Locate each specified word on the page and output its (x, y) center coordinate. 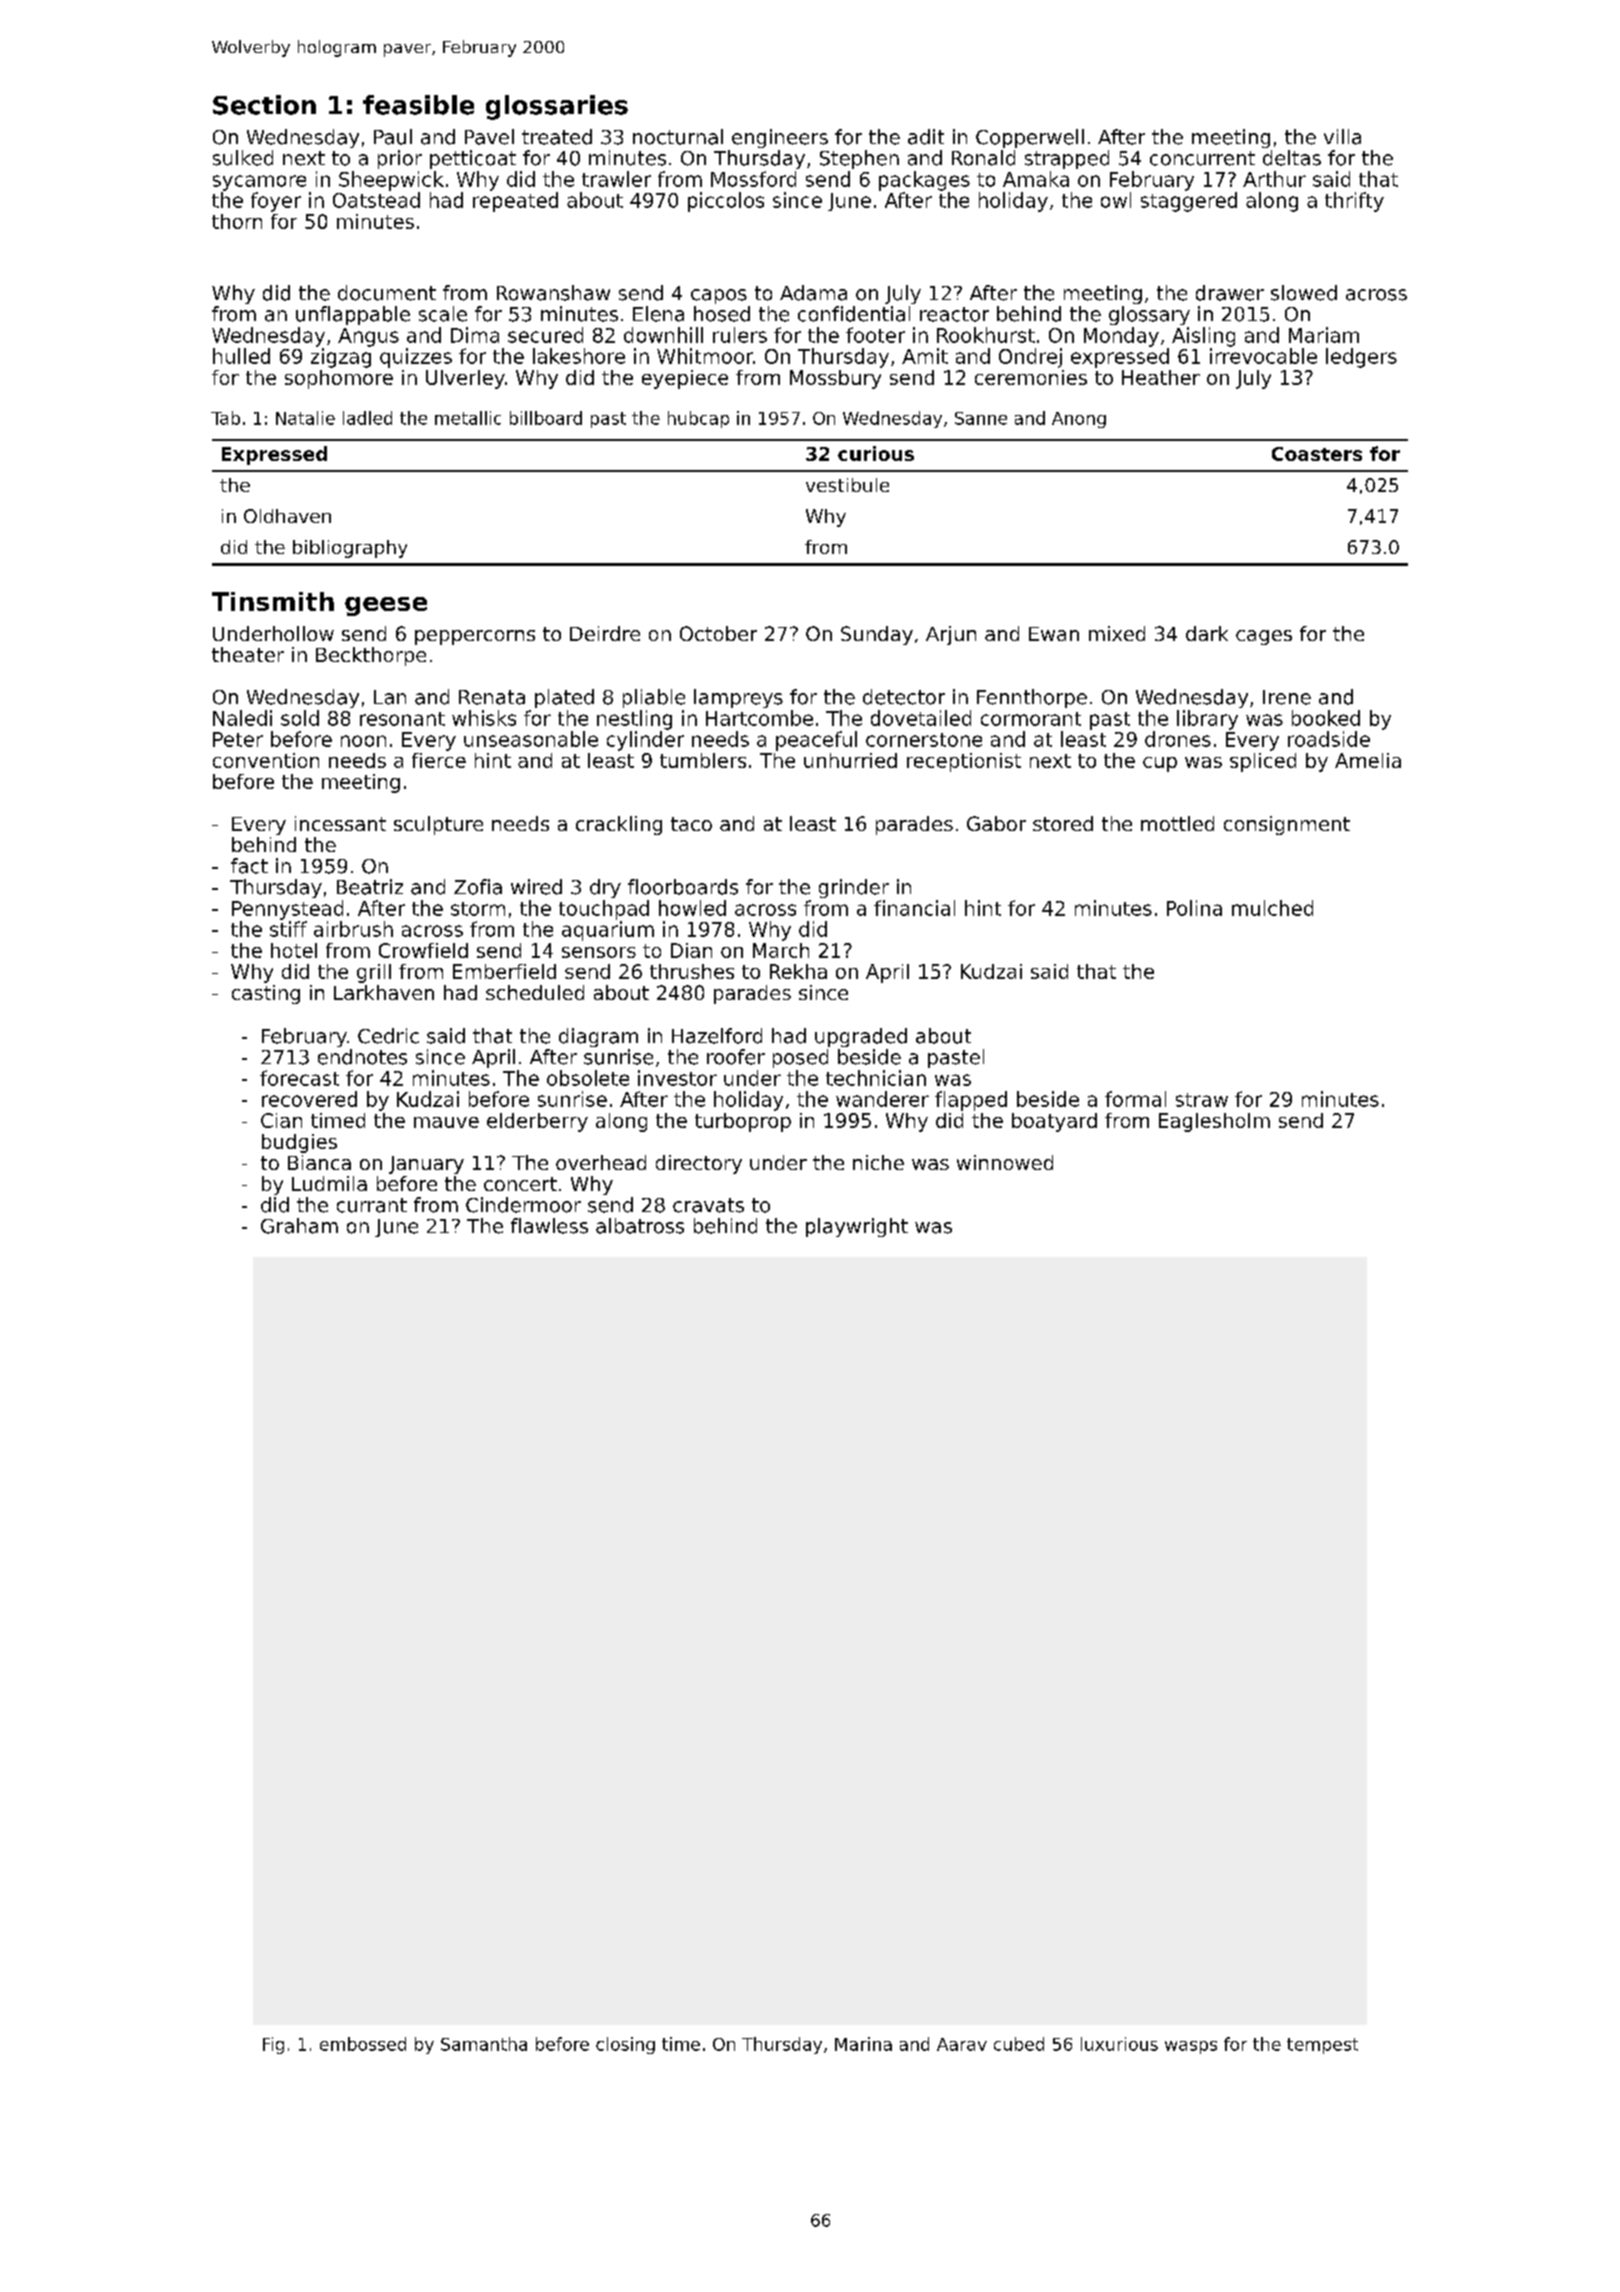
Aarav (962, 2044)
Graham (299, 1226)
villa (1342, 137)
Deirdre (605, 633)
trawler (616, 179)
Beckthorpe (371, 656)
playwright (857, 1227)
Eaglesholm (1214, 1122)
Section (264, 105)
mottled (1177, 823)
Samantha (484, 2044)
